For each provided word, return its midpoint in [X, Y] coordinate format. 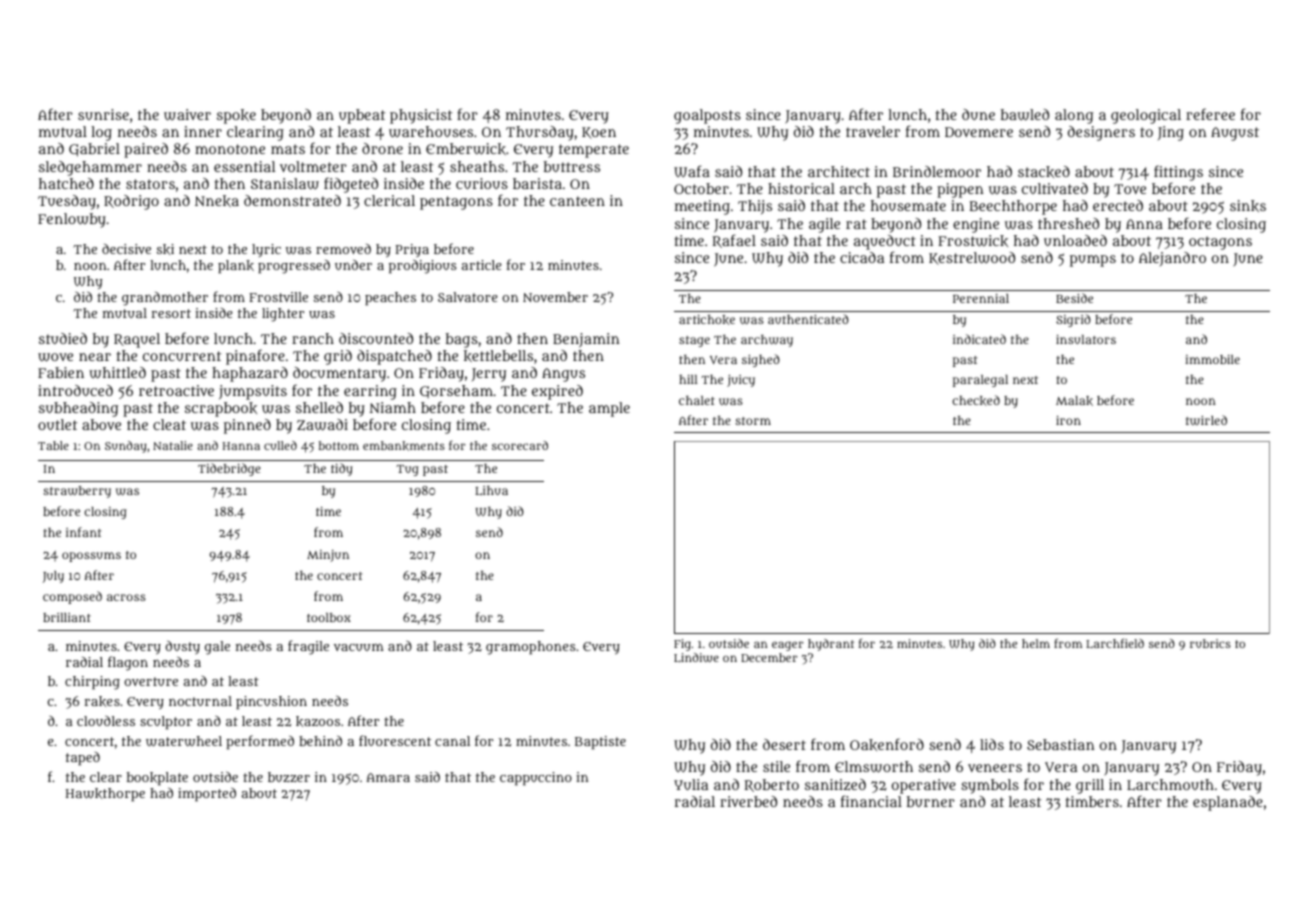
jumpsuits [253, 392]
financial [871, 801]
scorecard [520, 445]
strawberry [77, 492]
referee [1210, 114]
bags [462, 340]
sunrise [103, 114]
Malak [1074, 401]
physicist [421, 116]
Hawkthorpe [105, 795]
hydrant [831, 645]
